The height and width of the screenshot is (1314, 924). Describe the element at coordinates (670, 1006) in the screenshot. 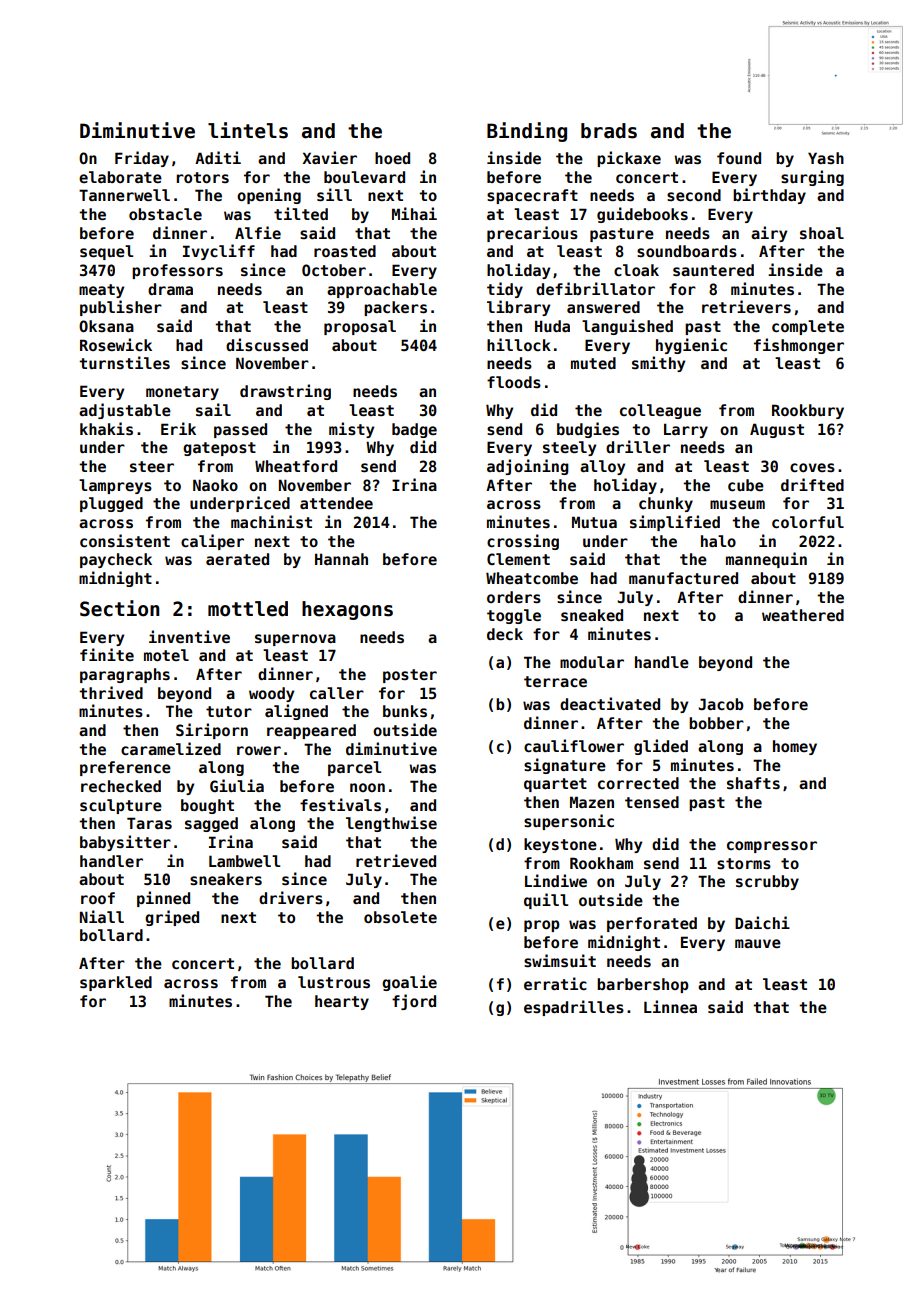

I see `Linnea` at that location.
